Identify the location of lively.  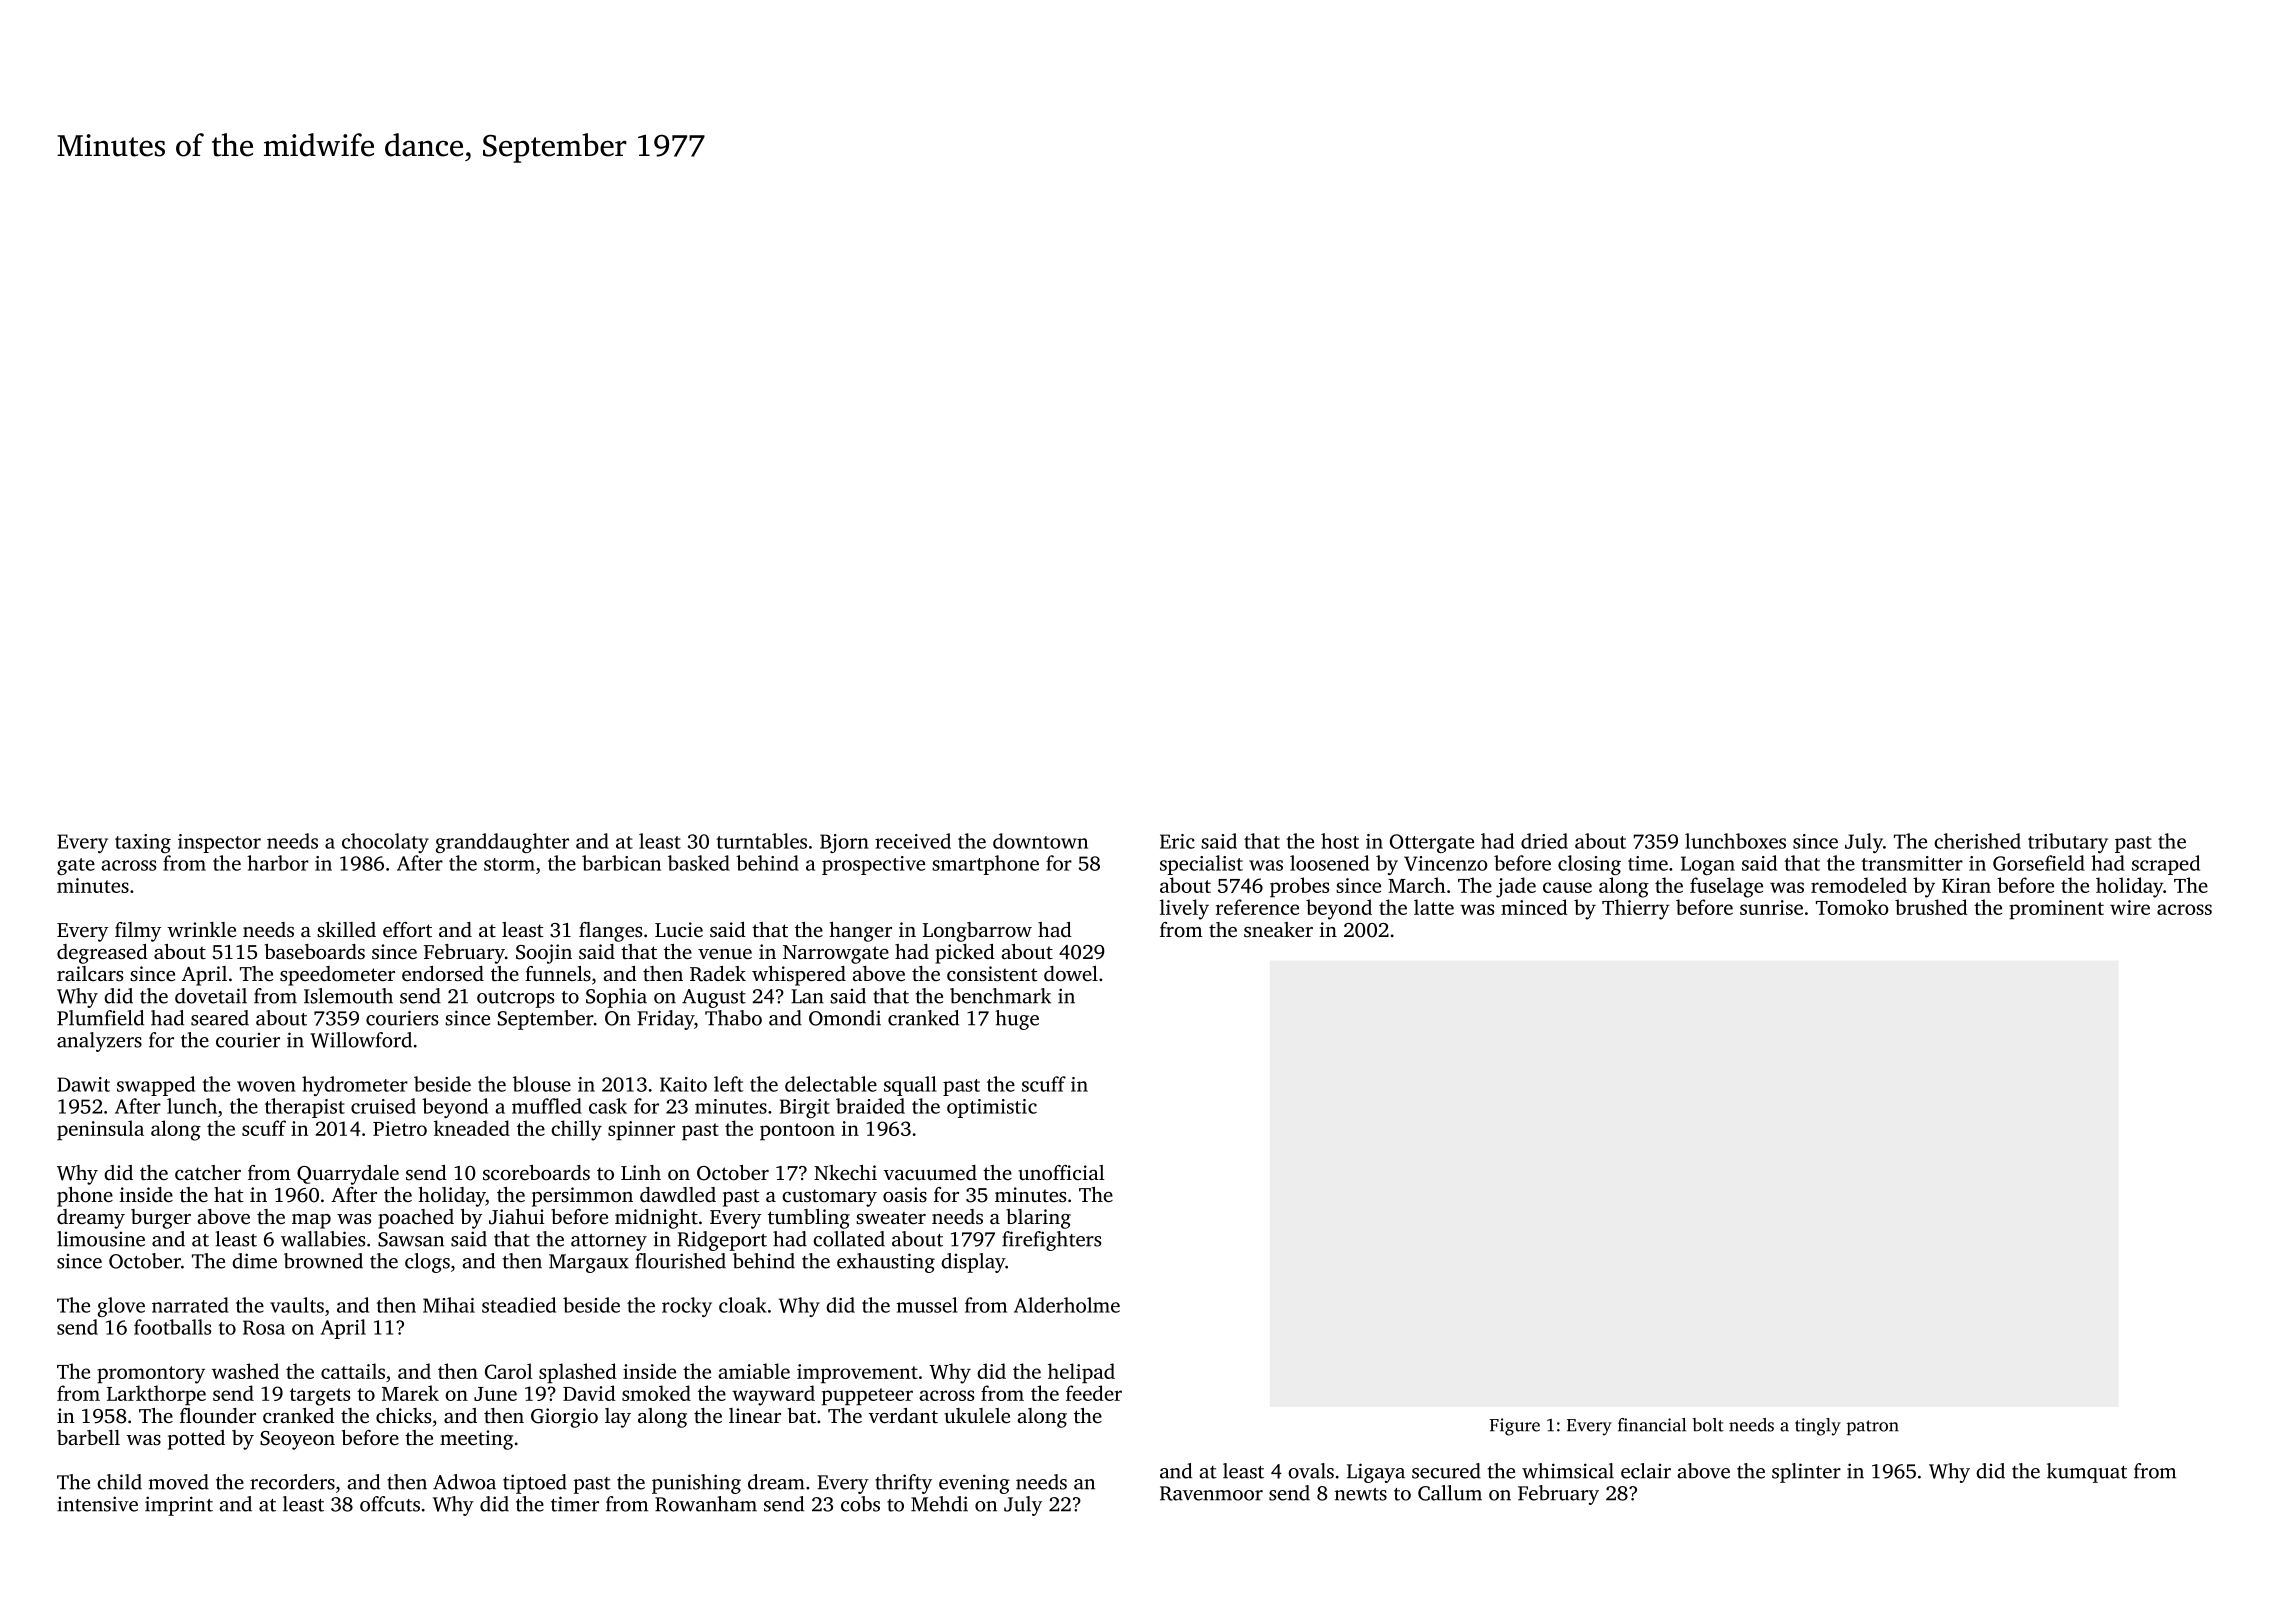
(1184, 909).
